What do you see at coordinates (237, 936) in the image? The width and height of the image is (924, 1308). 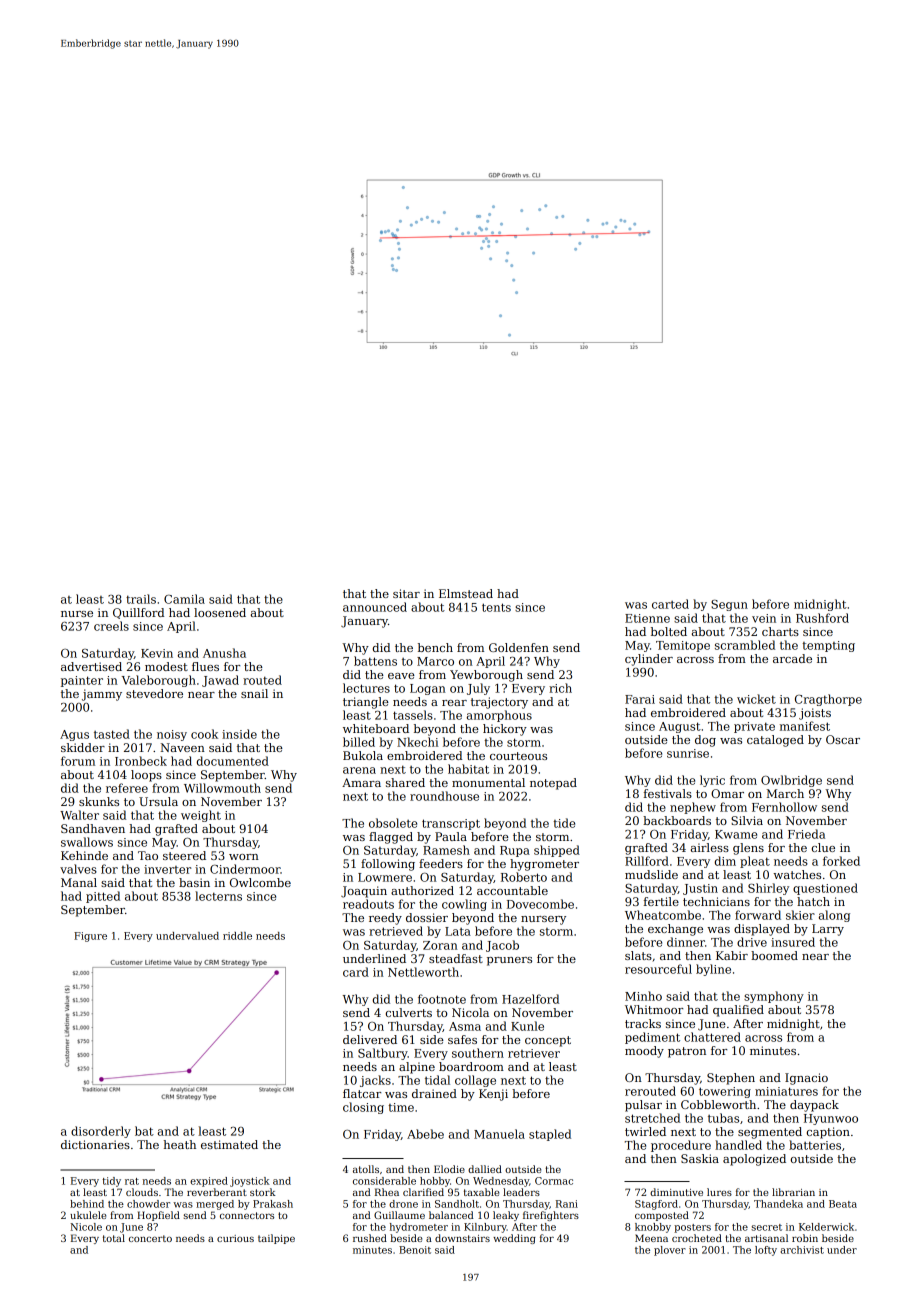 I see `riddle` at bounding box center [237, 936].
